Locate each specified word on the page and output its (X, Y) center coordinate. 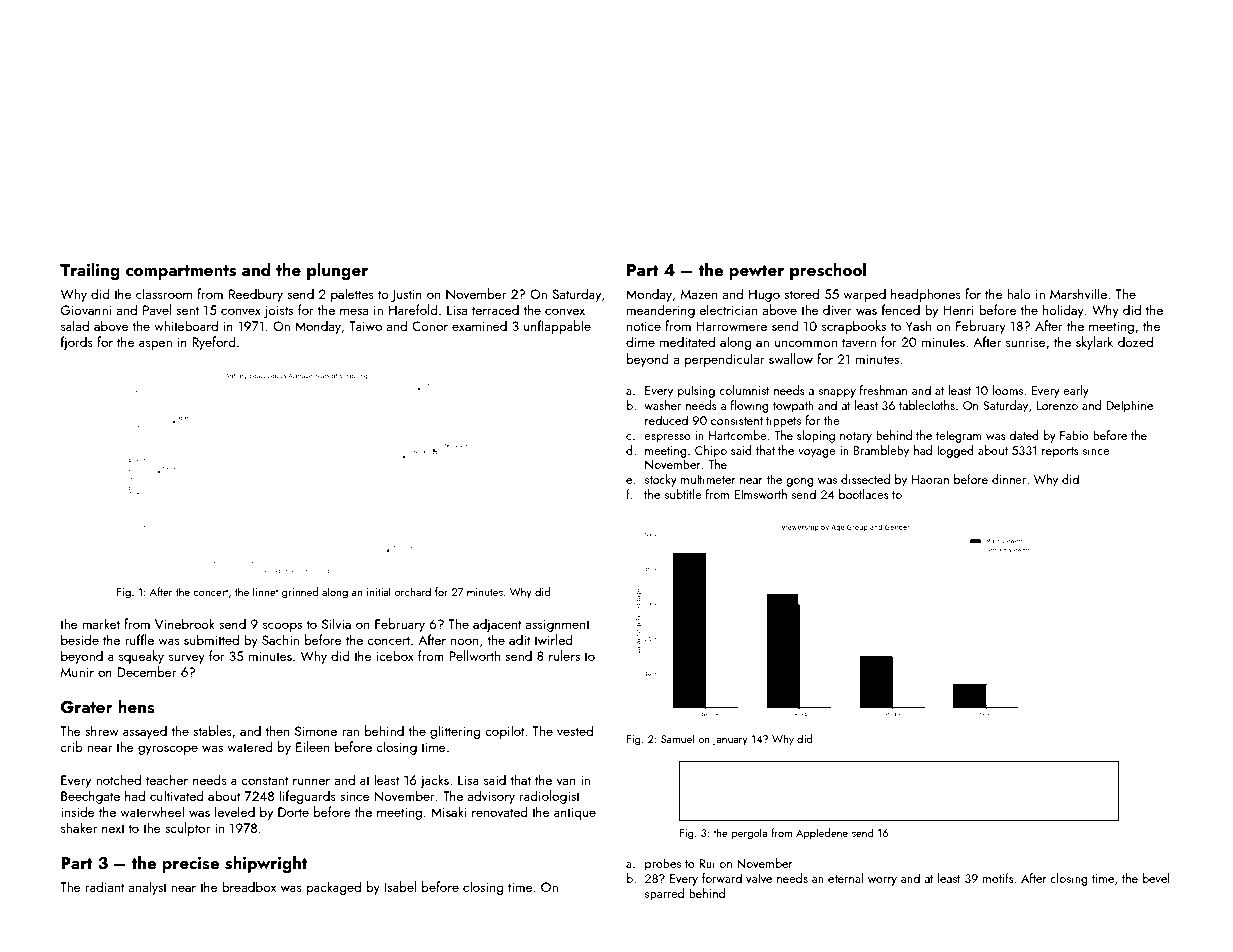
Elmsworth (760, 494)
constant (264, 780)
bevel (1156, 878)
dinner (1009, 479)
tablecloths (927, 405)
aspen (155, 345)
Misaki (448, 811)
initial (379, 591)
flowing (750, 406)
